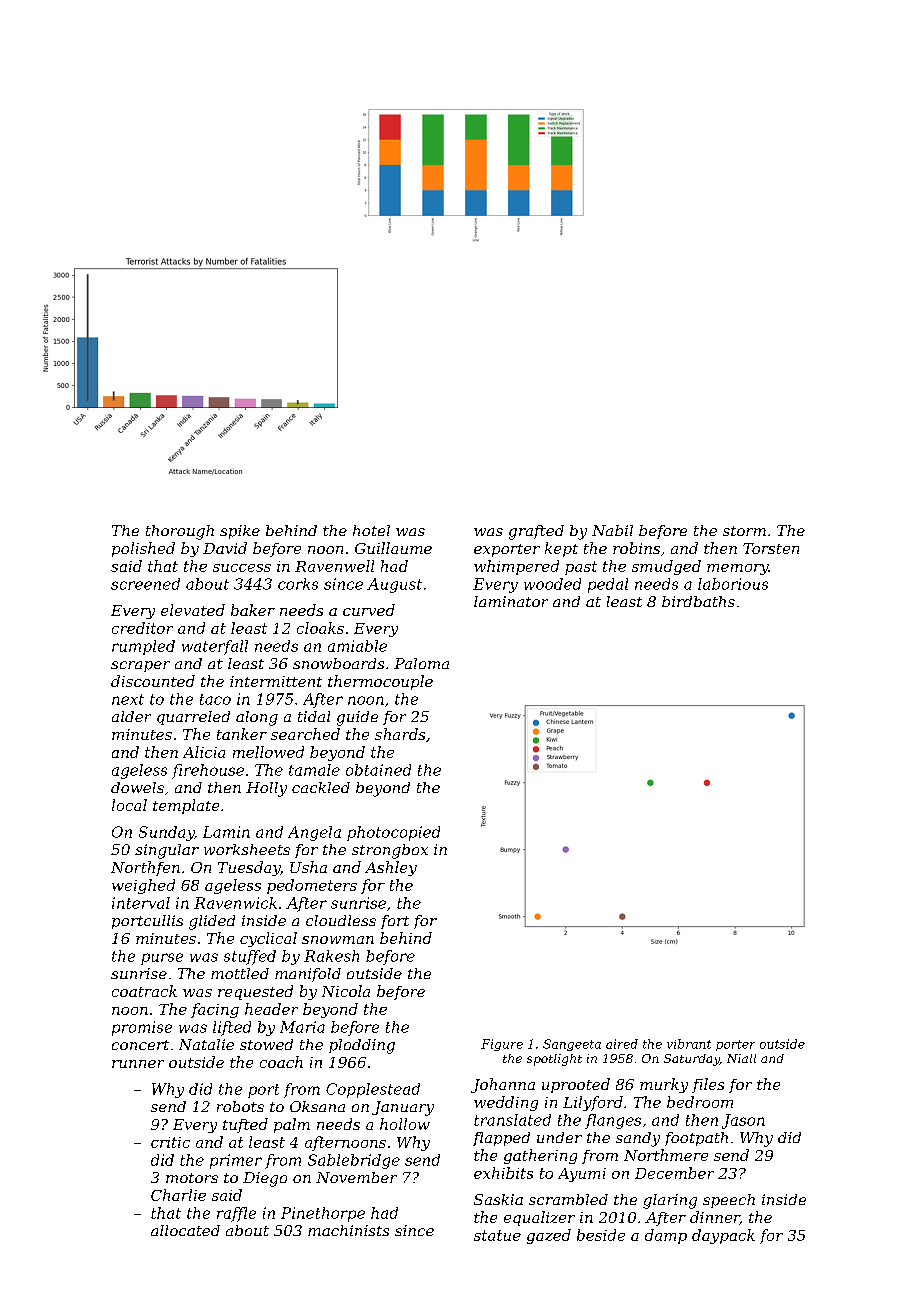  I want to click on vibrant, so click(689, 1044).
